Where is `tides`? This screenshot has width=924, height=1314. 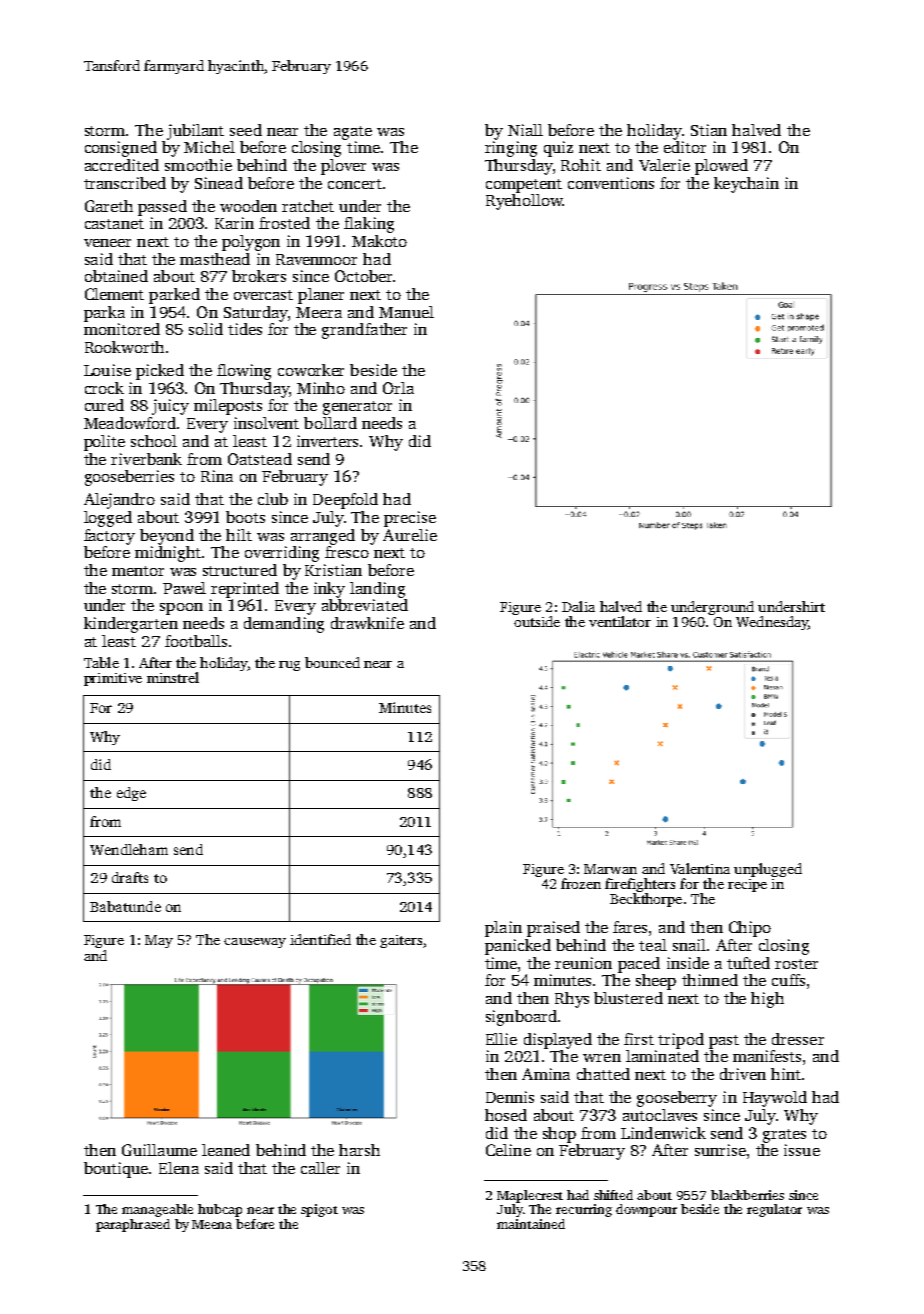 tides is located at coordinates (245, 329).
